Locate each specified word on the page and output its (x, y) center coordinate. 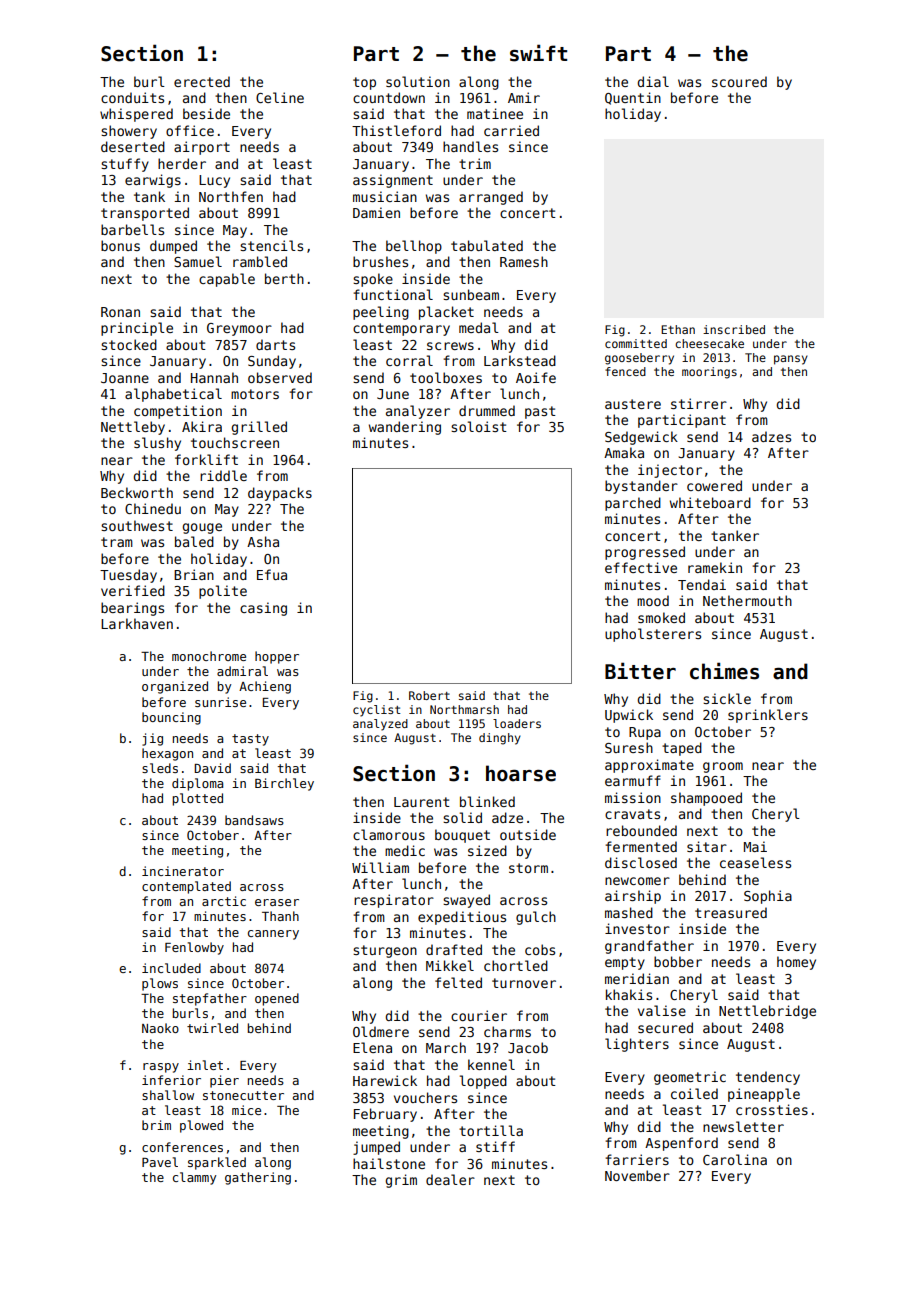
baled (194, 541)
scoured (739, 81)
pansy (791, 360)
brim (156, 1125)
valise (662, 1010)
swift (538, 53)
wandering (405, 428)
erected (202, 81)
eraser (277, 902)
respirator (394, 901)
